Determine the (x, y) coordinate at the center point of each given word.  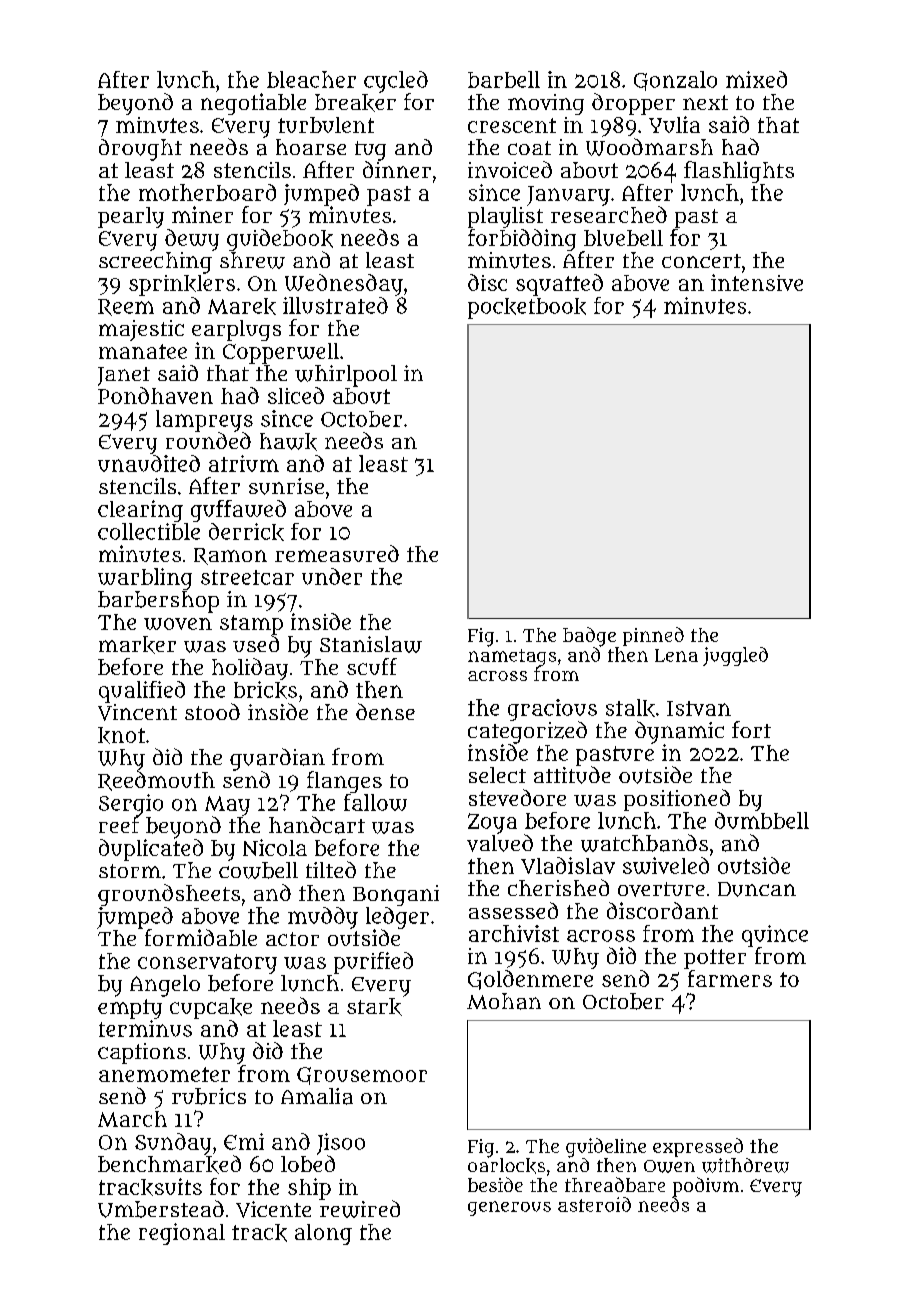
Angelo (165, 986)
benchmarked (169, 1164)
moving (546, 104)
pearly (131, 217)
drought (140, 150)
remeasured (337, 553)
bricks (265, 690)
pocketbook (527, 308)
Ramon (230, 556)
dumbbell (762, 820)
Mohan (504, 1001)
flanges (344, 782)
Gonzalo (675, 81)
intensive (757, 282)
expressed (698, 1147)
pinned (653, 636)
